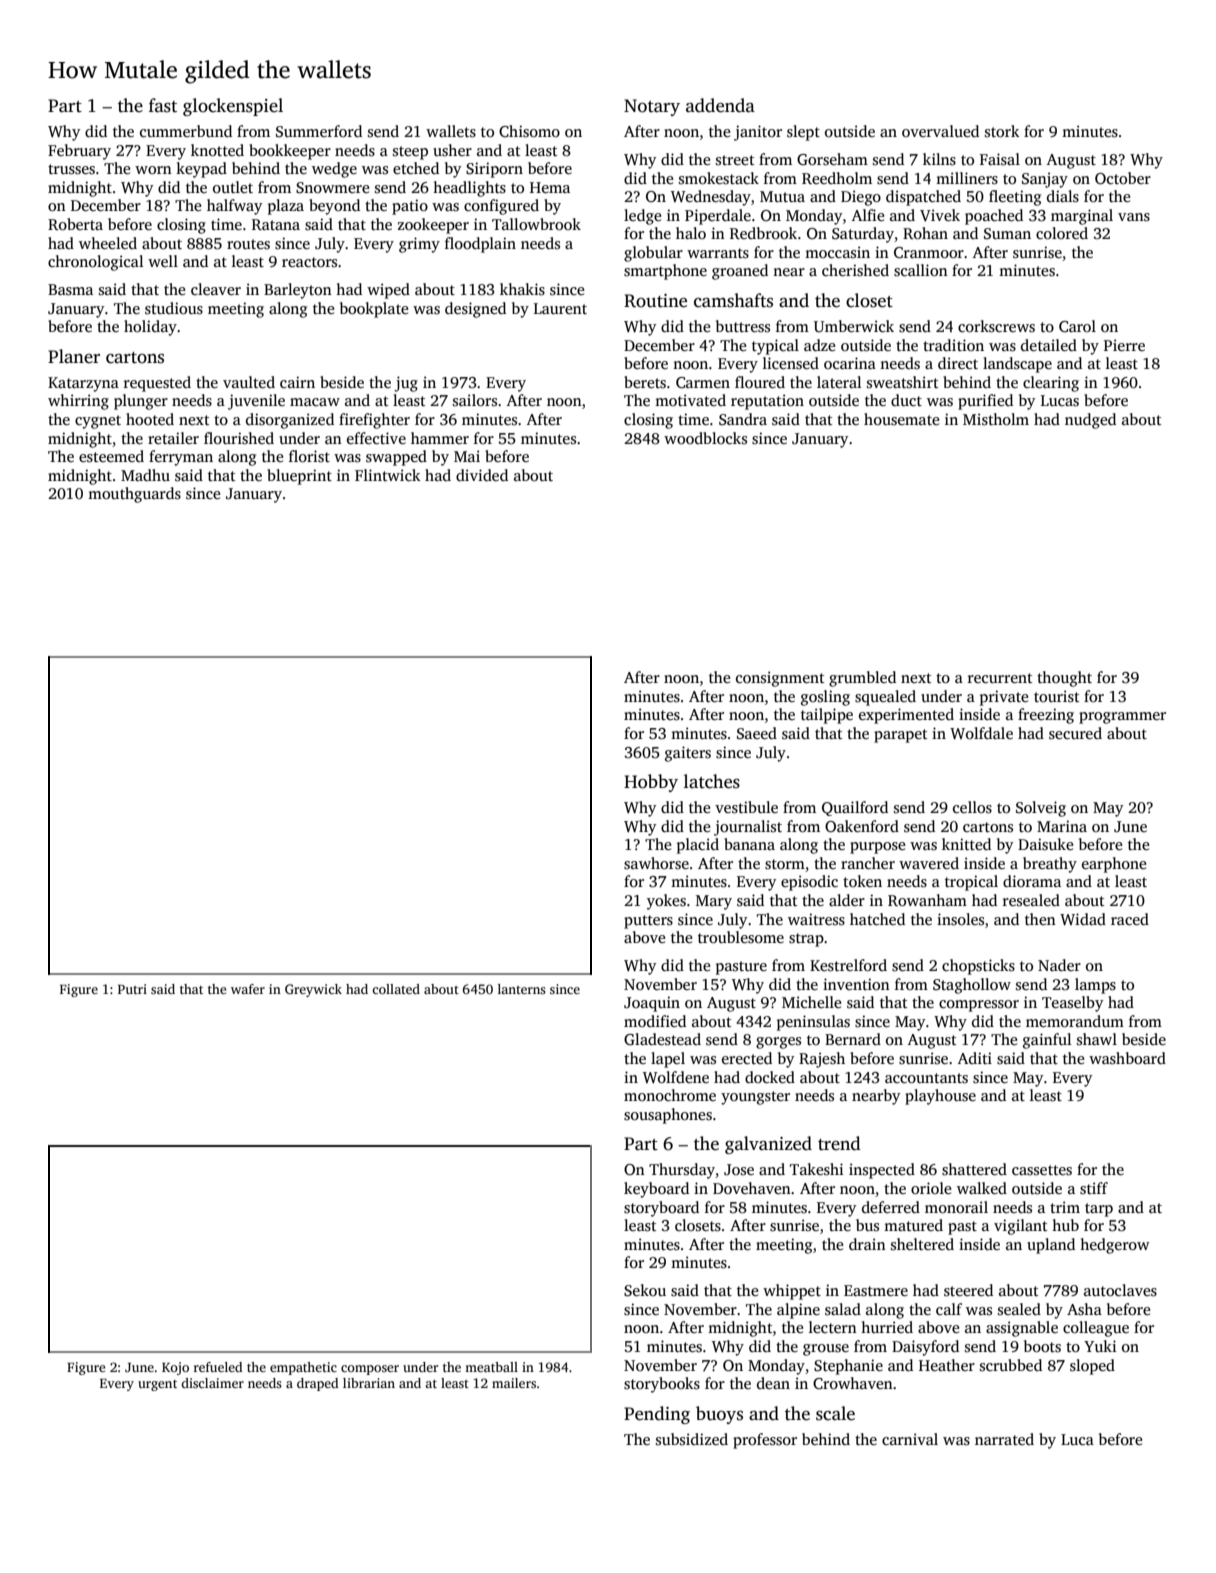 This screenshot has height=1573, width=1216. I want to click on Chisomo, so click(529, 131).
